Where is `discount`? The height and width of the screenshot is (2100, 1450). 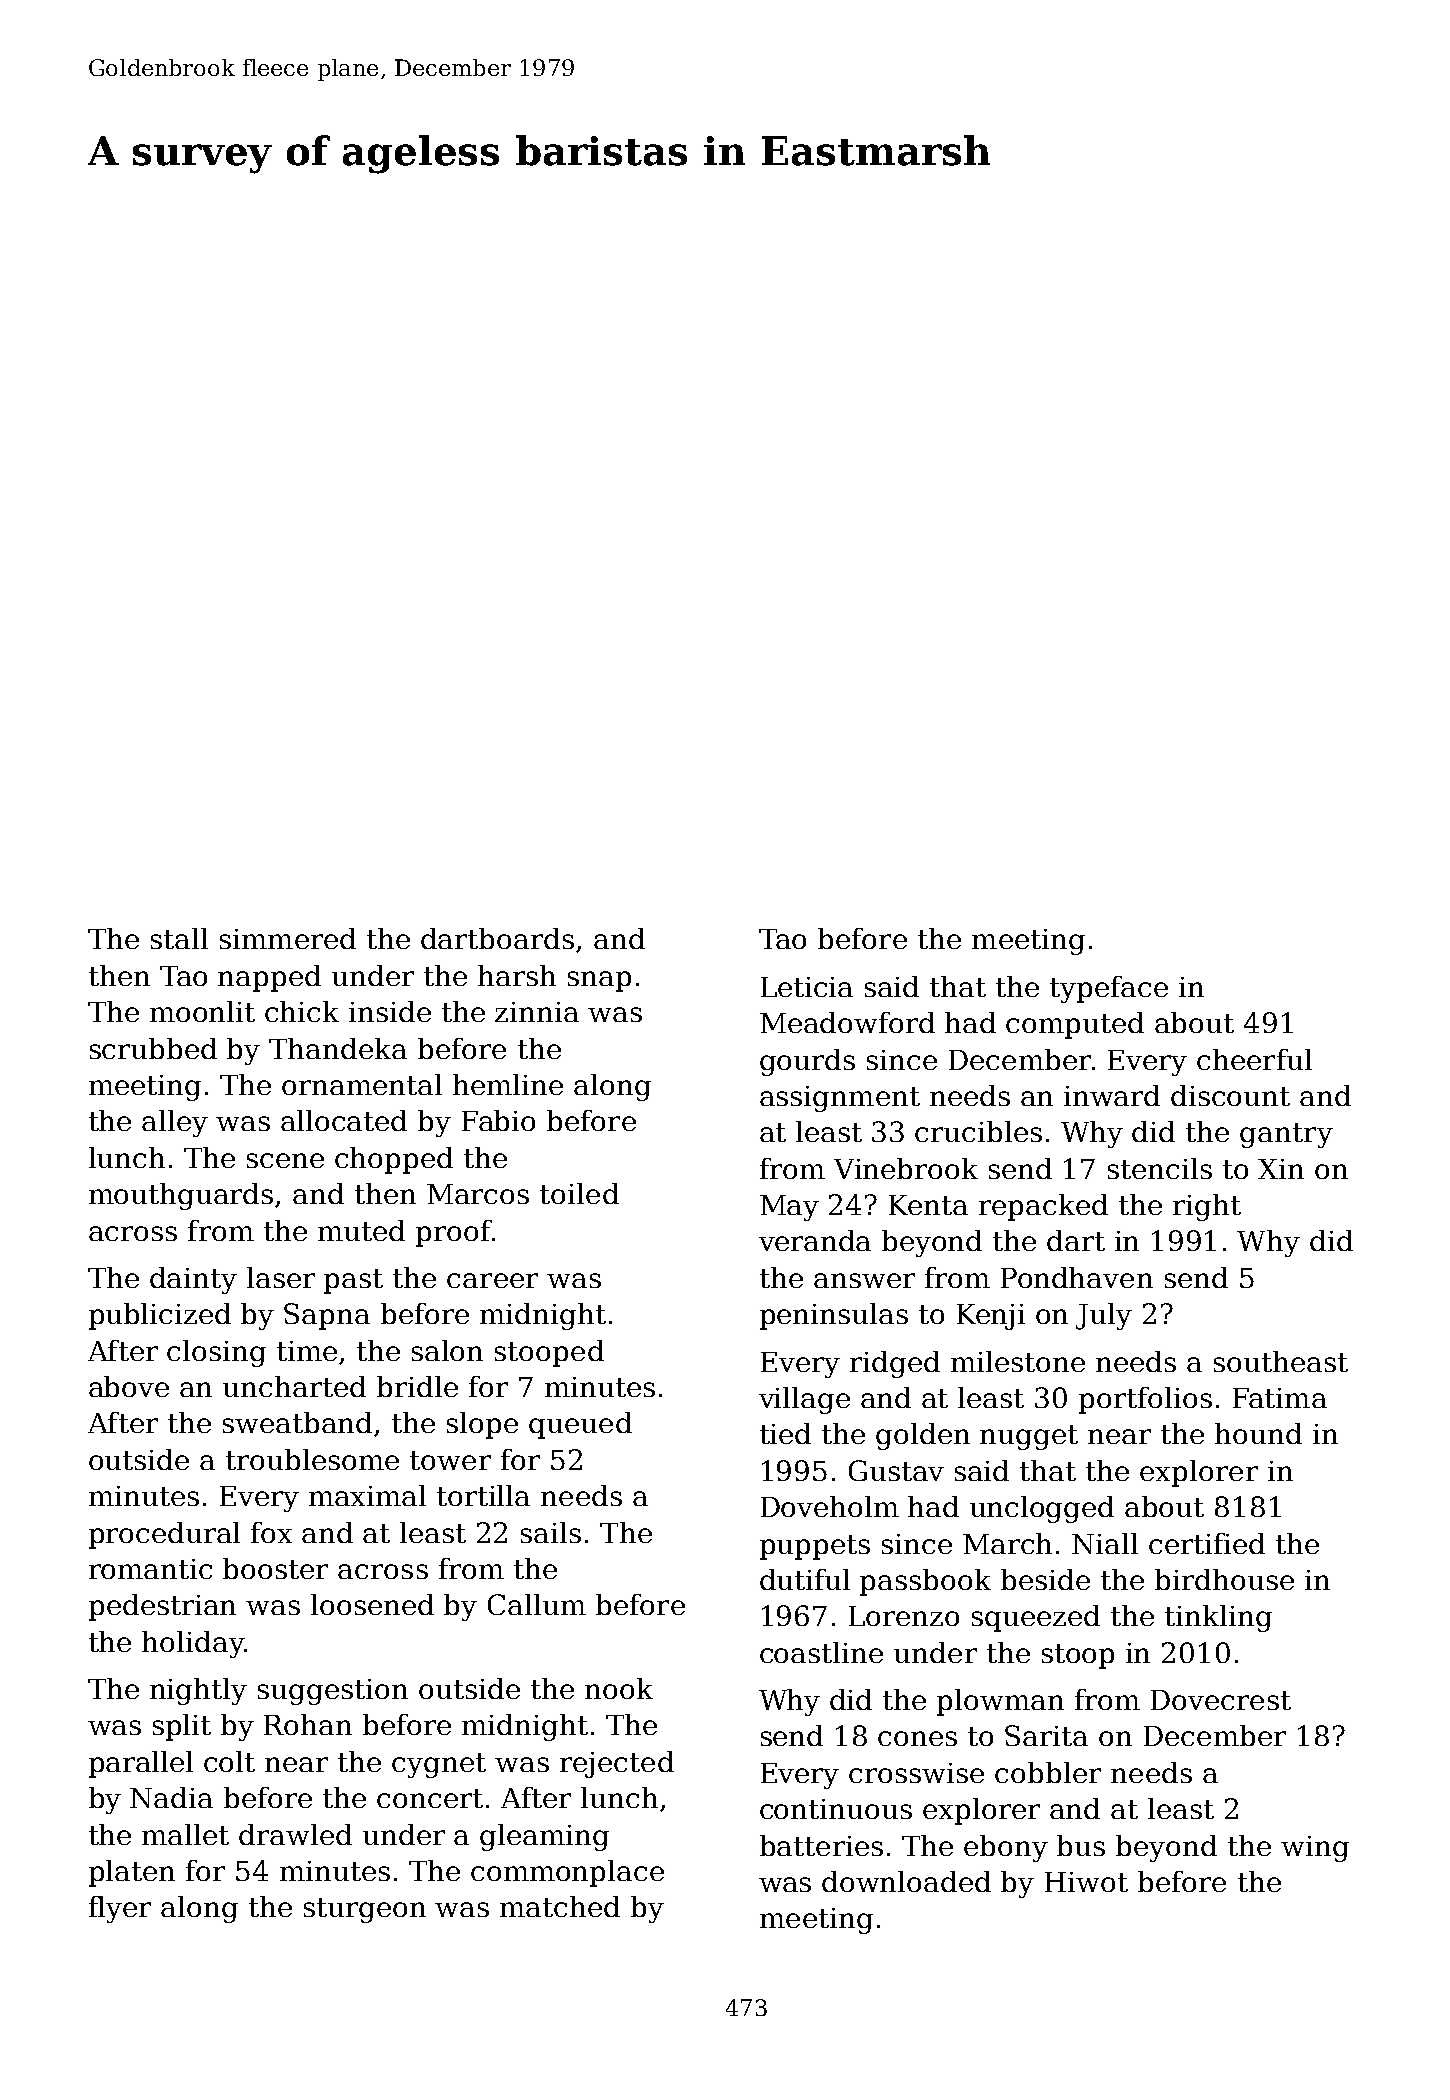
discount is located at coordinates (1230, 1095).
